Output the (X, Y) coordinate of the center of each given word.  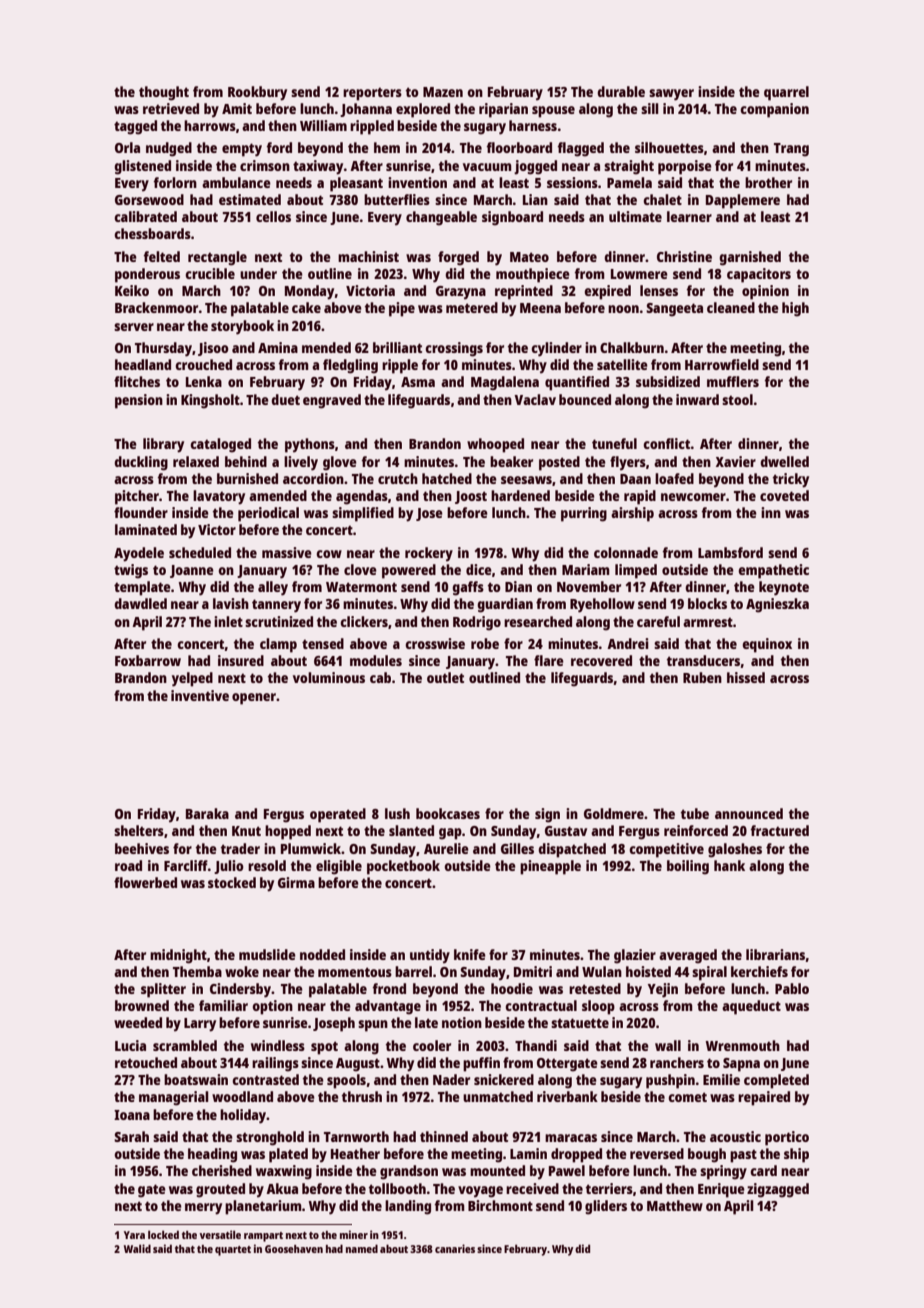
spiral (709, 973)
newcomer (693, 497)
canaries (455, 1248)
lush (397, 813)
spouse (553, 112)
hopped (288, 832)
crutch (398, 478)
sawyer (671, 95)
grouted (220, 1190)
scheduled (200, 552)
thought (164, 93)
